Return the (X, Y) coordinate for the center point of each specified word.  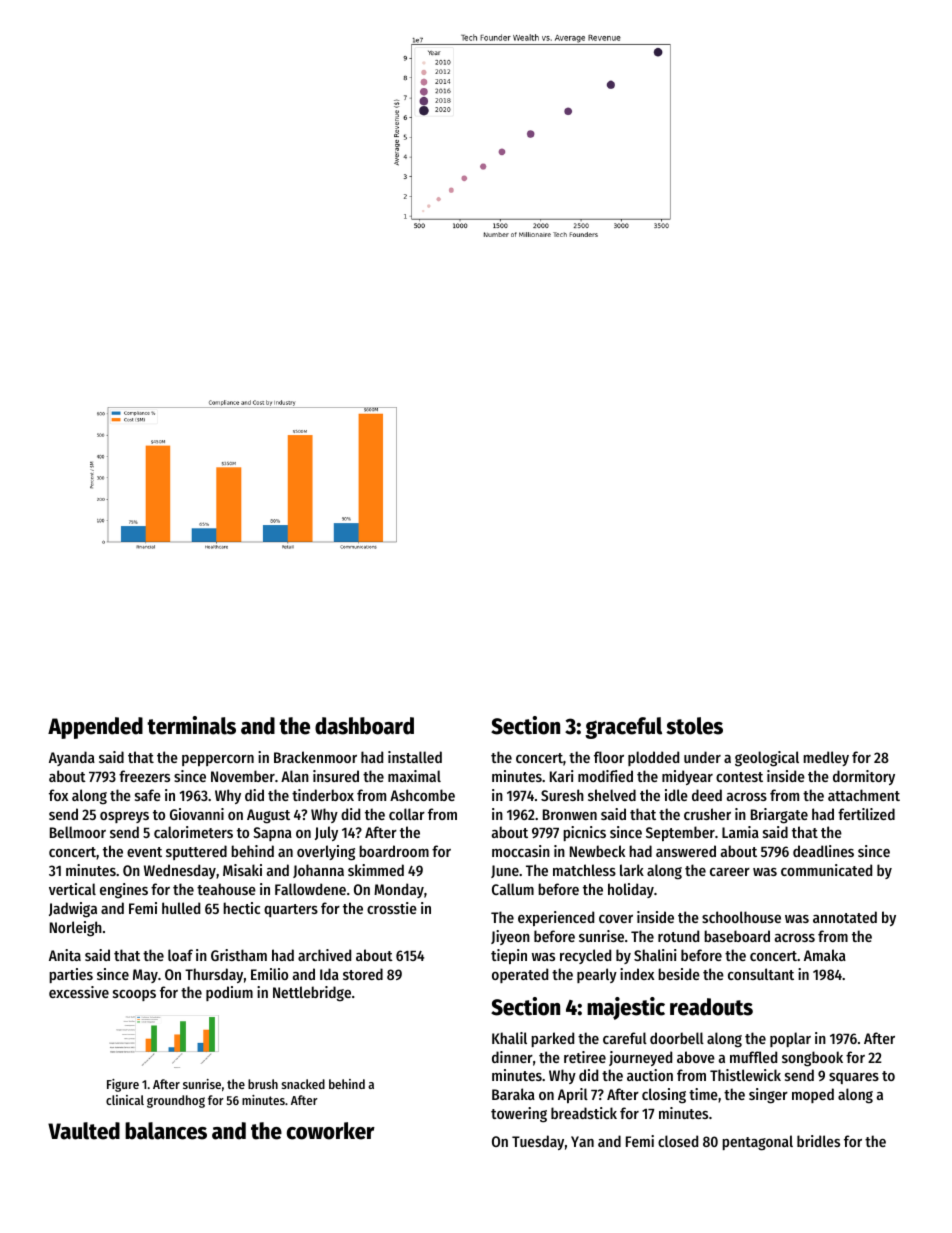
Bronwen (570, 814)
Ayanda (72, 758)
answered (686, 851)
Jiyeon (510, 937)
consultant (761, 974)
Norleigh (76, 929)
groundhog (176, 1101)
